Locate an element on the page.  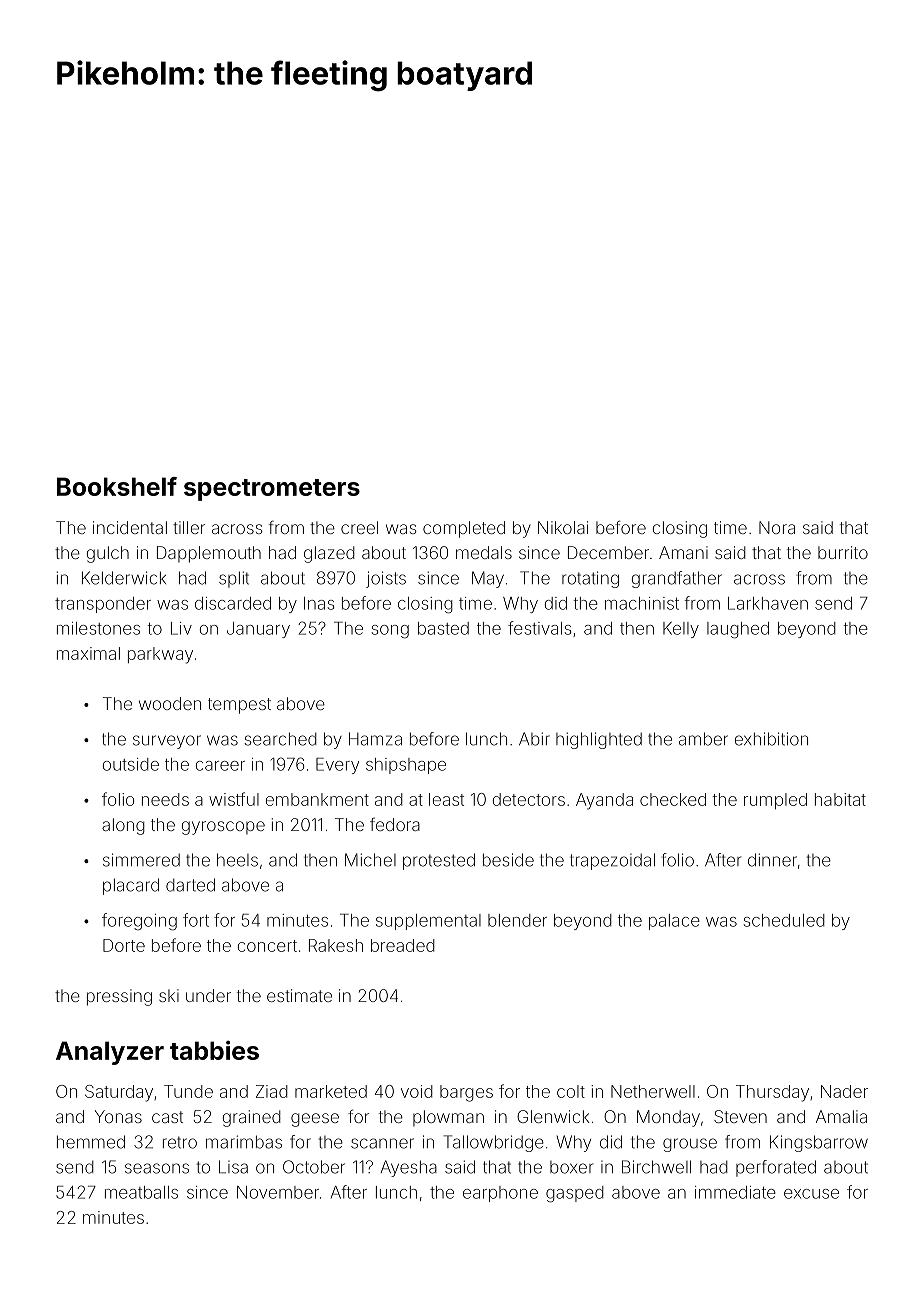
Bookshelf is located at coordinates (117, 486).
